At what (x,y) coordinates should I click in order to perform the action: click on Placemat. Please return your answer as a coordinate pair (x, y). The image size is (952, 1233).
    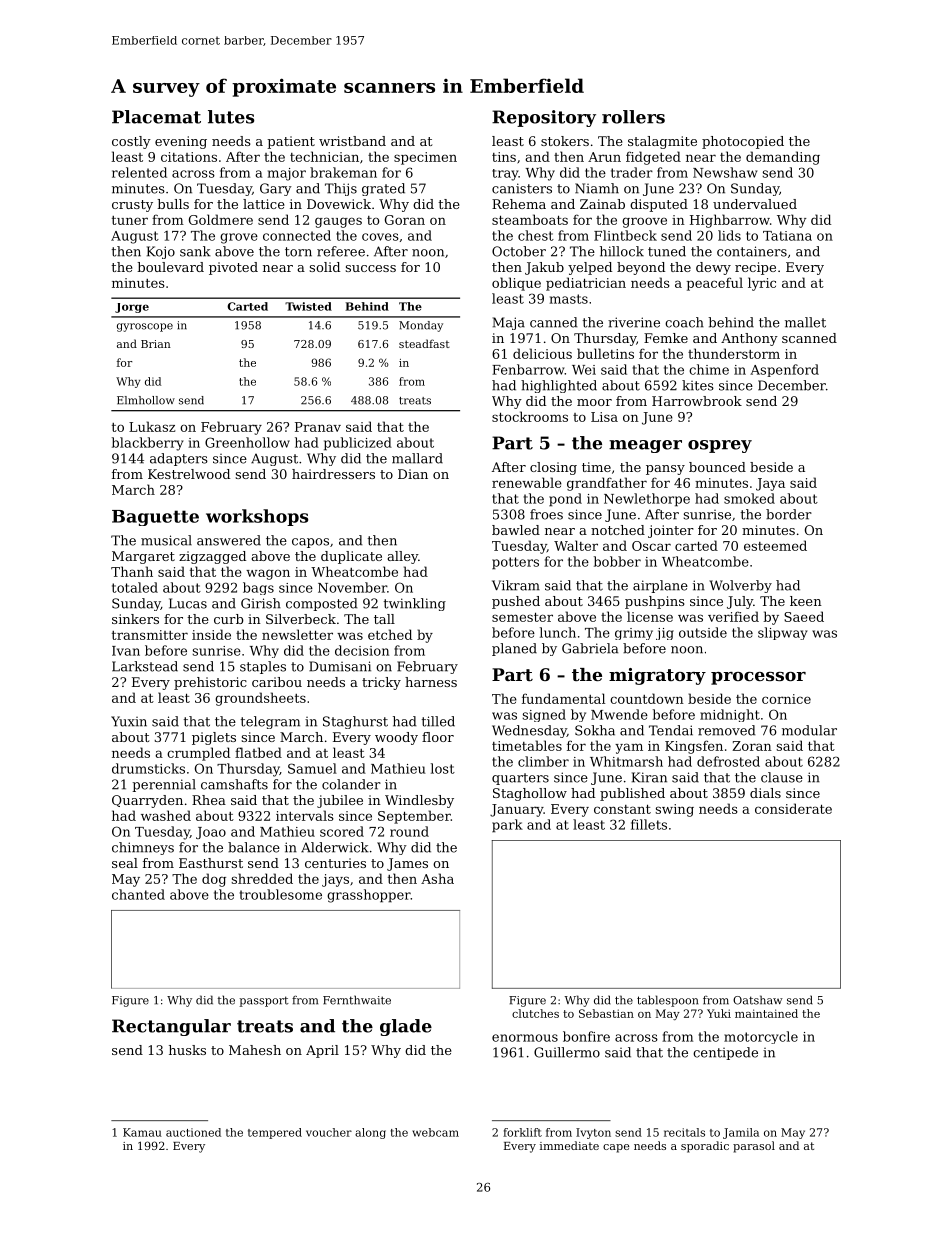
    Looking at the image, I should click on (156, 117).
